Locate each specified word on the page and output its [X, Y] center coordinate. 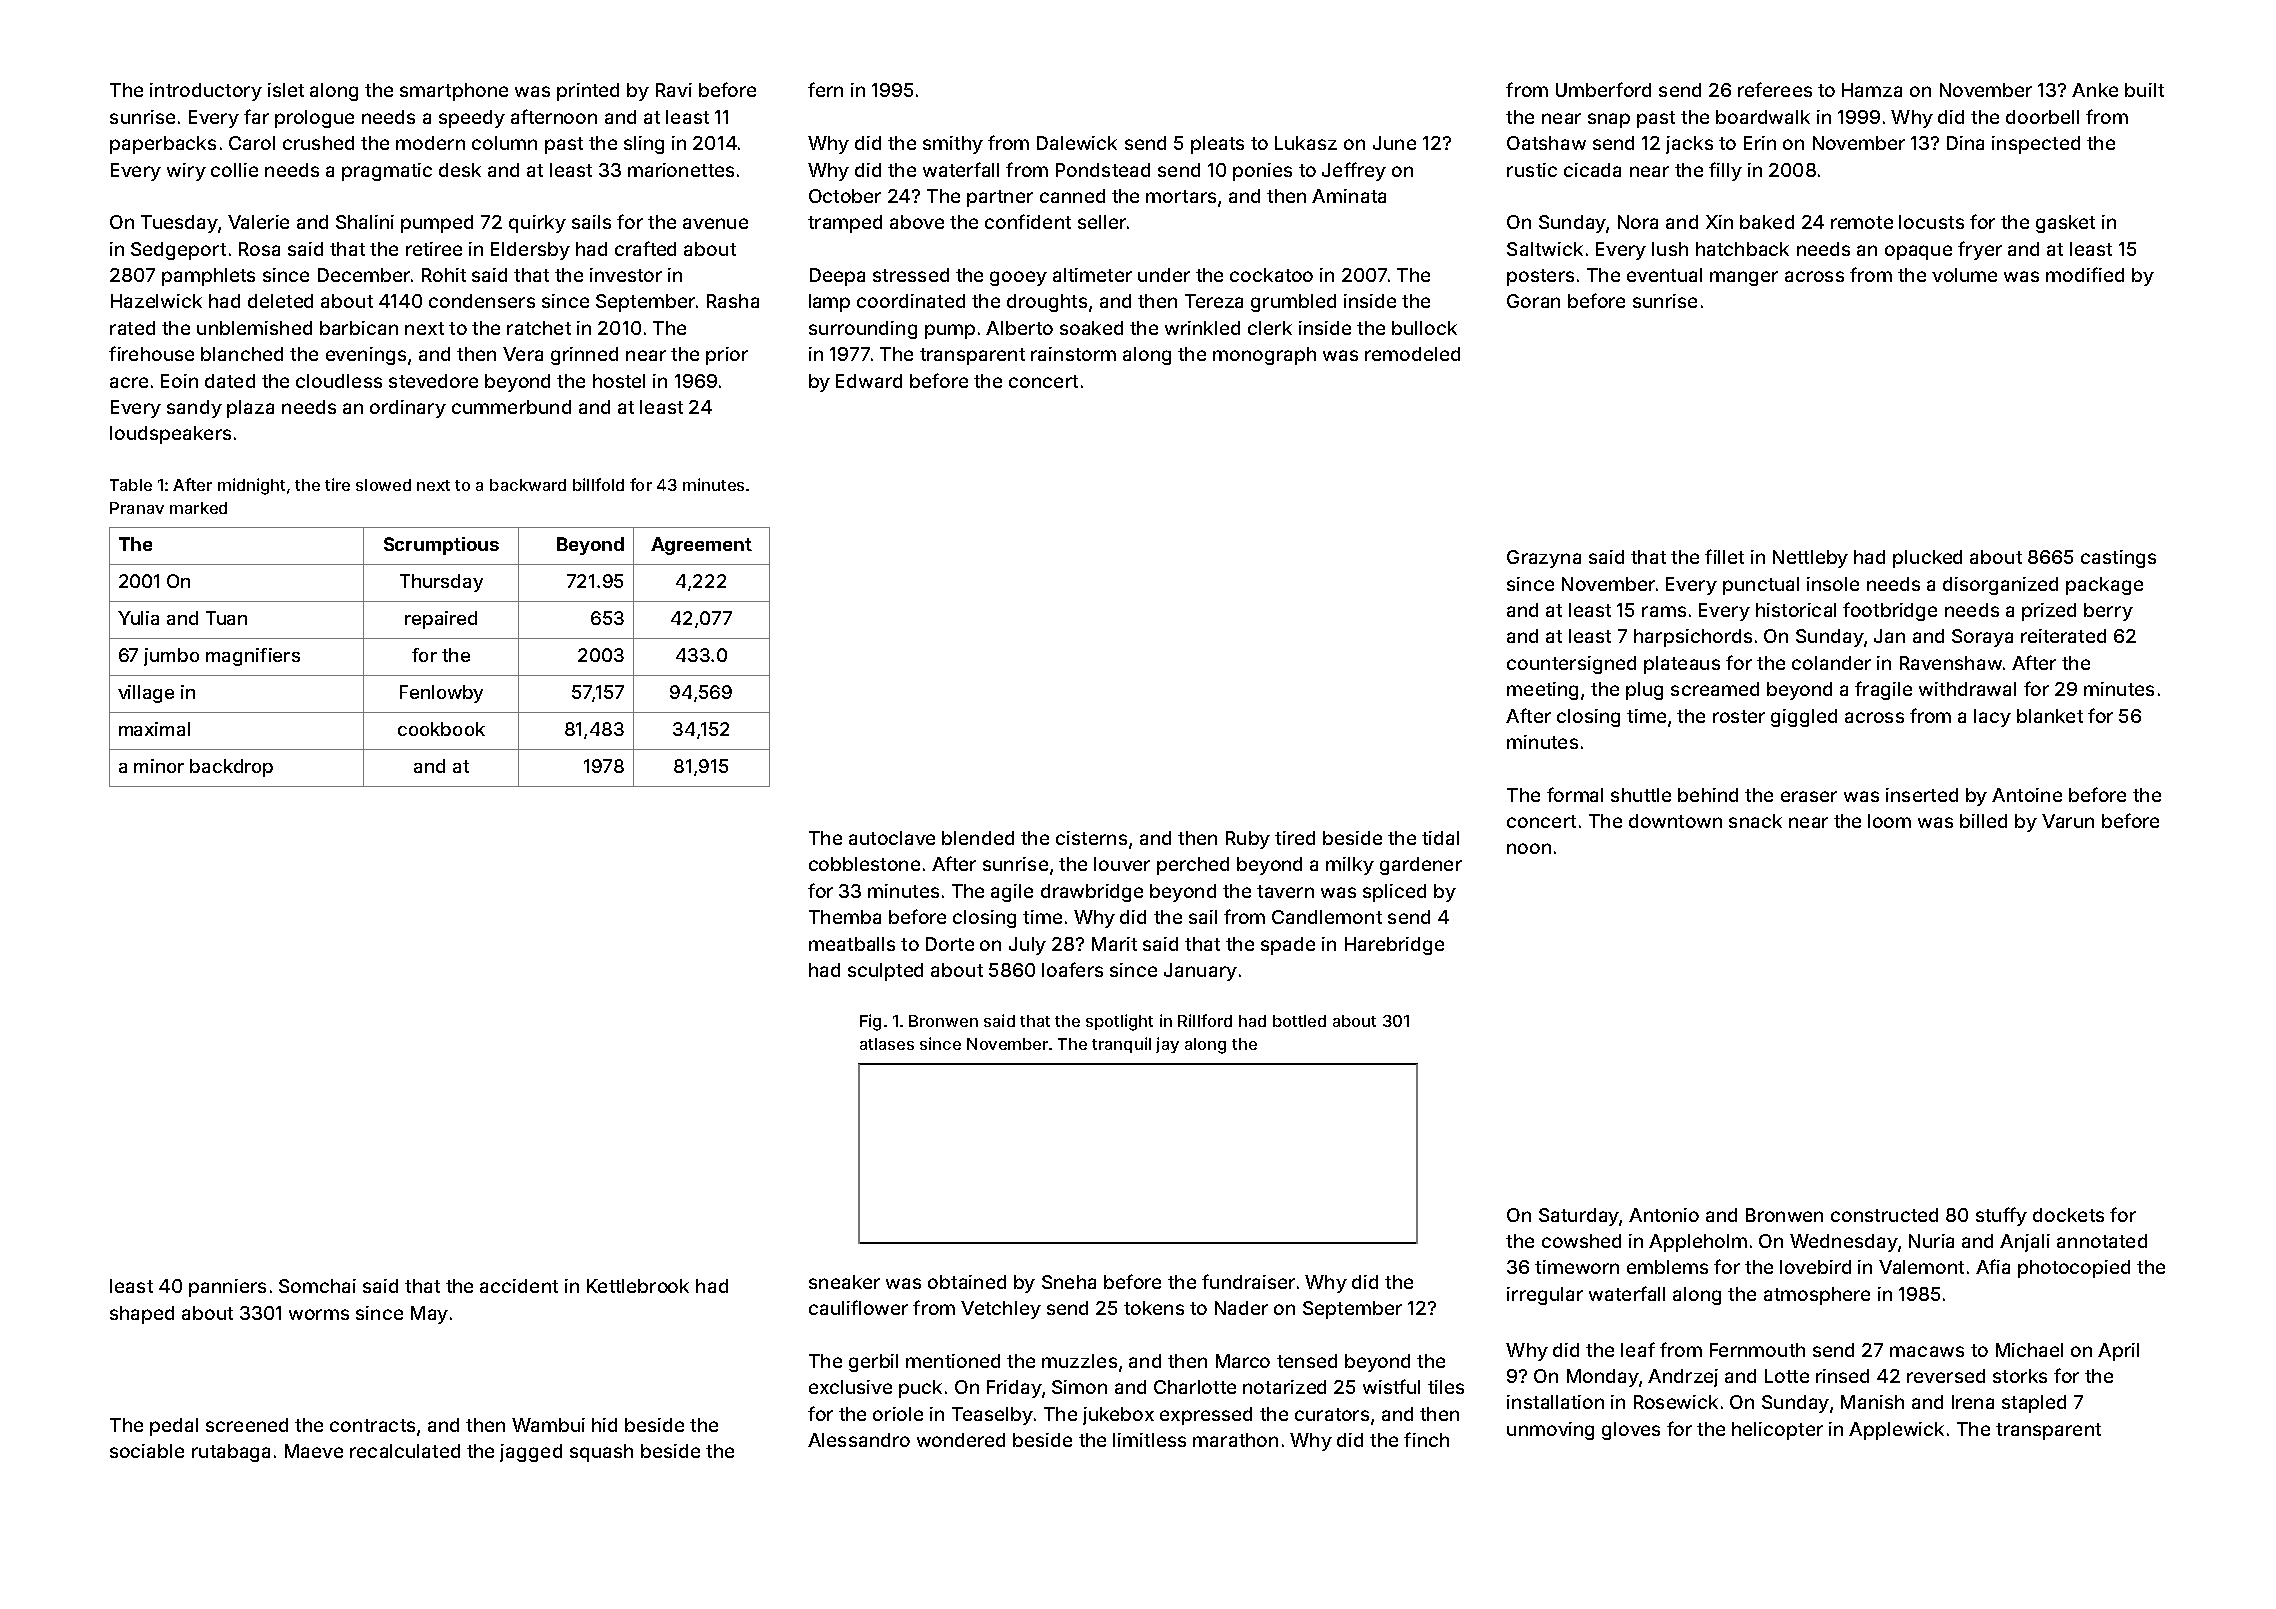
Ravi [674, 90]
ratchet [539, 328]
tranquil [1121, 1045]
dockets [2068, 1215]
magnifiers [253, 657]
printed [588, 92]
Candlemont [1327, 917]
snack [1755, 821]
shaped [142, 1315]
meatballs [852, 944]
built [2144, 90]
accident [519, 1286]
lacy [1992, 718]
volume [1964, 275]
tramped [845, 224]
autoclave [892, 838]
